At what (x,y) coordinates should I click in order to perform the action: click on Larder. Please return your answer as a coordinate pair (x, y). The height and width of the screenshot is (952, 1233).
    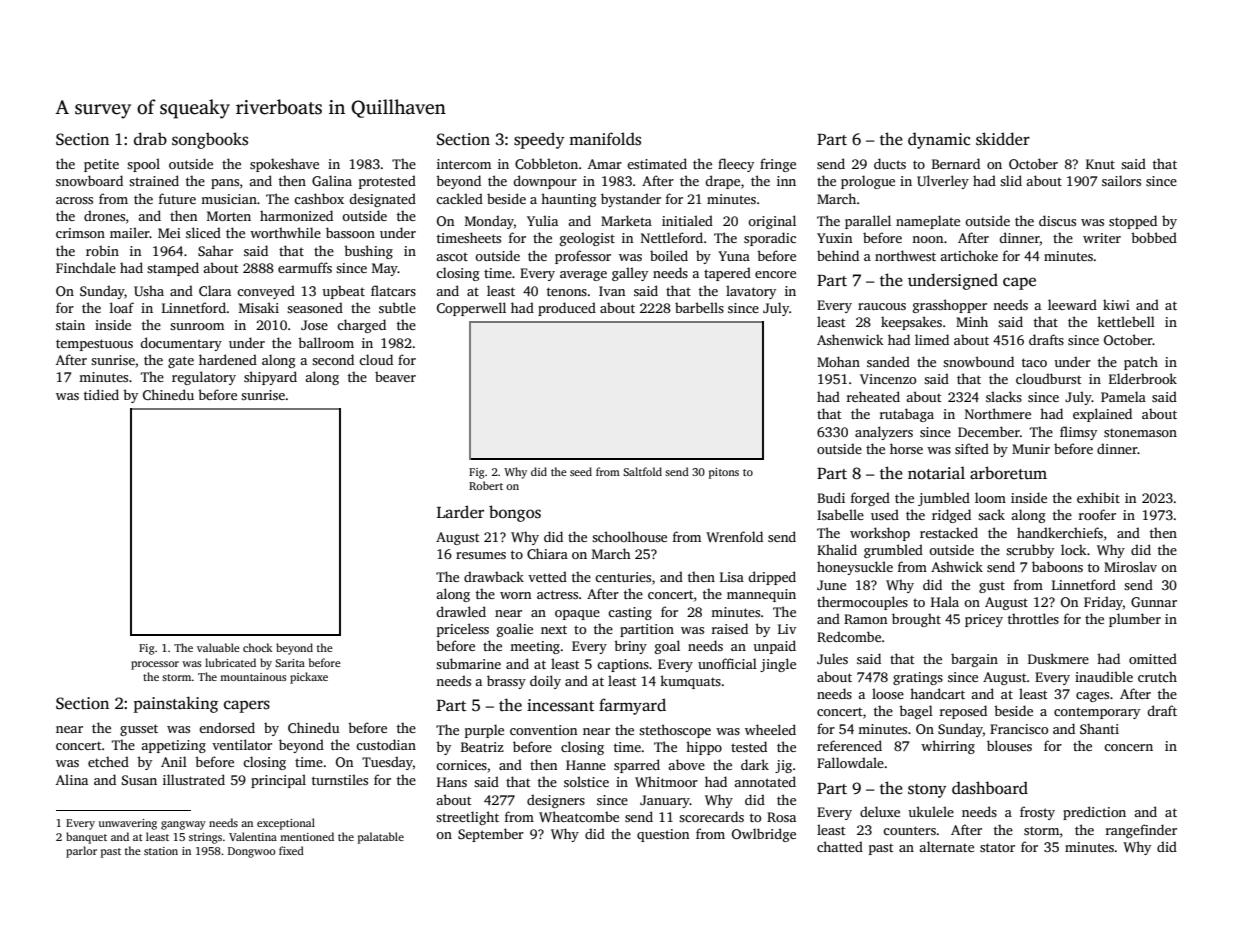
    Looking at the image, I should click on (460, 511).
